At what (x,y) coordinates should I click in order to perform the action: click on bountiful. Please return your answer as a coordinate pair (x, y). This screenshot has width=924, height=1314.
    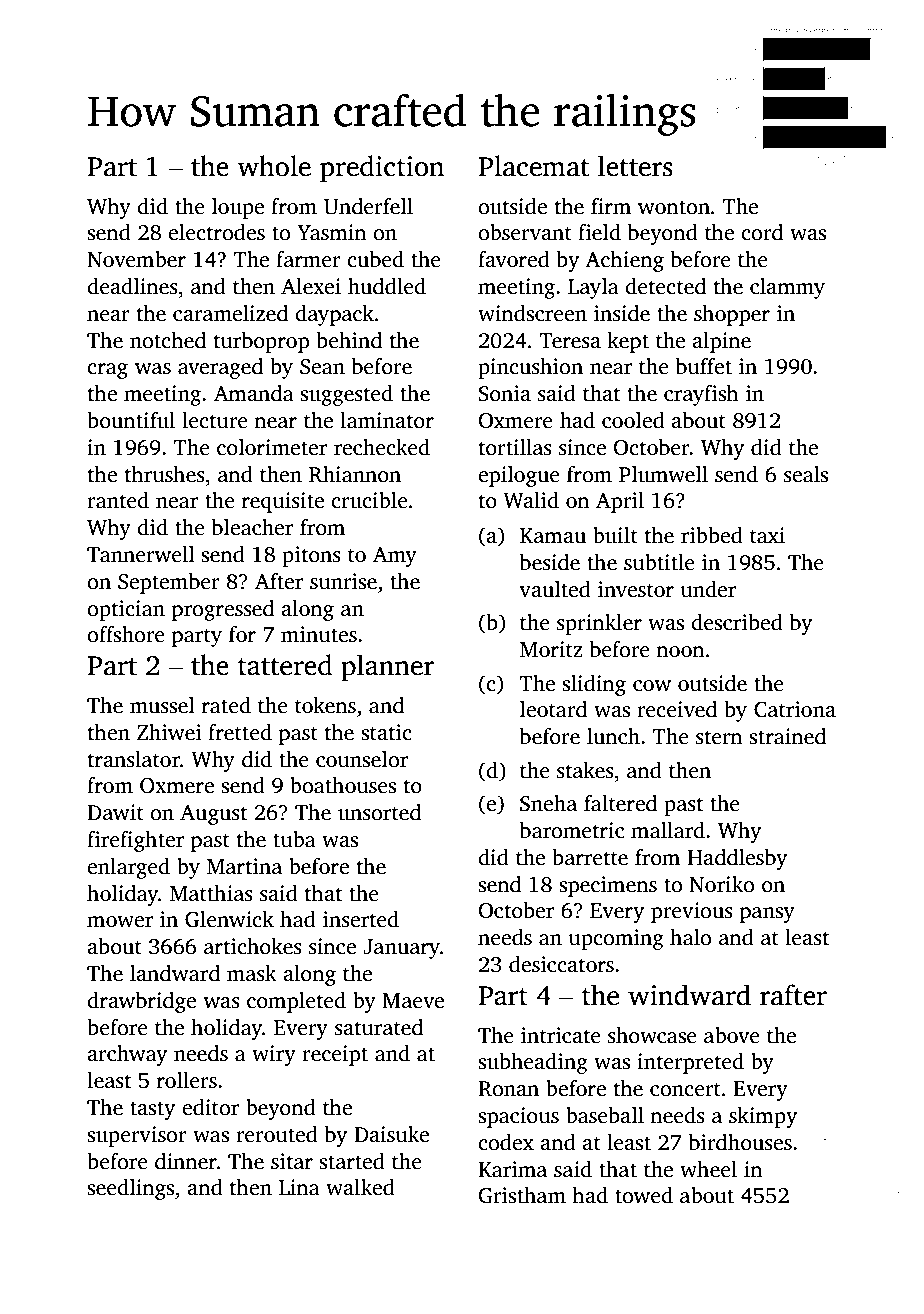
    Looking at the image, I should click on (131, 420).
